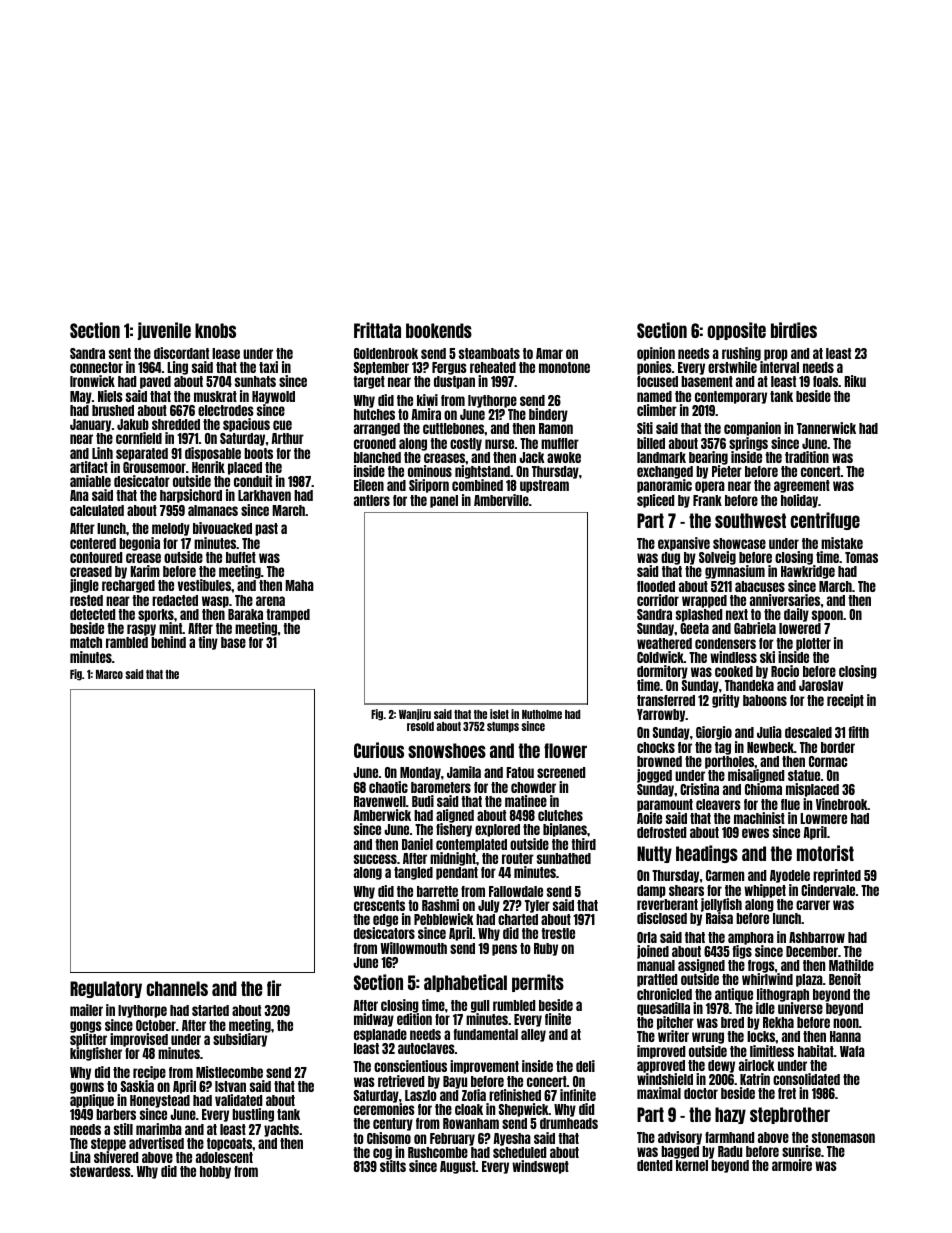  What do you see at coordinates (226, 353) in the screenshot?
I see `lease` at bounding box center [226, 353].
